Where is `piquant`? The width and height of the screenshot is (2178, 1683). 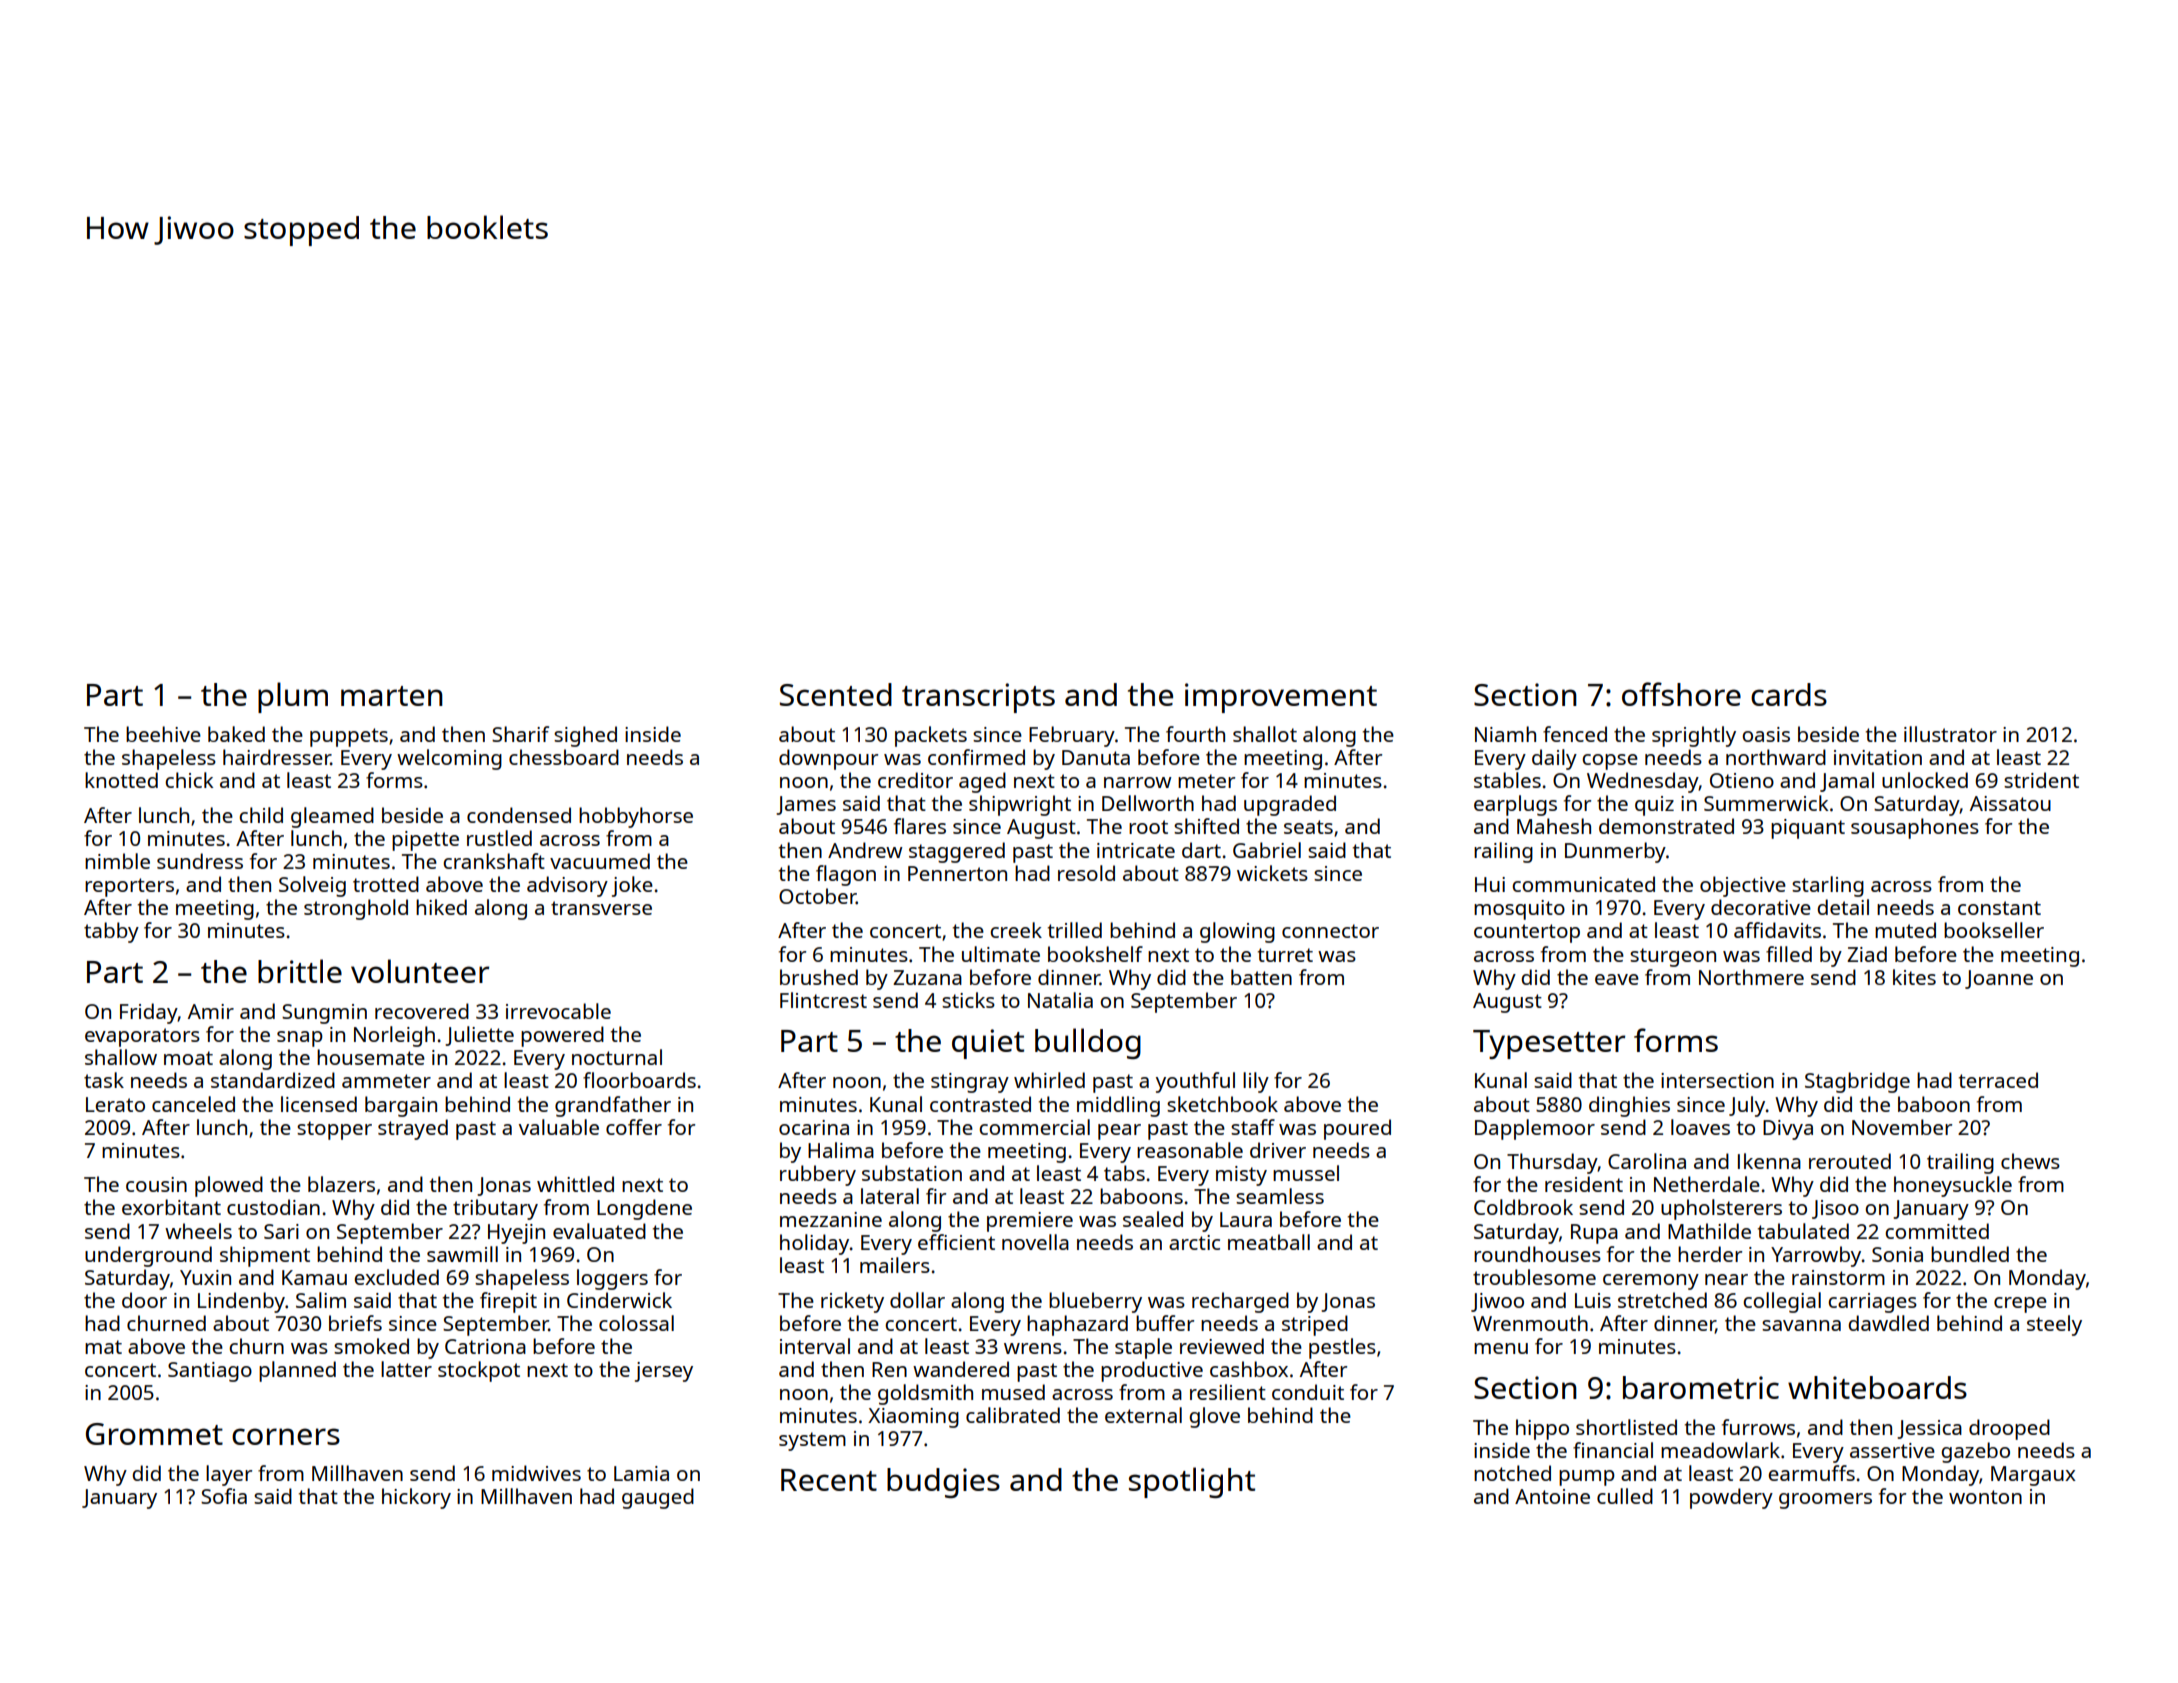
piquant is located at coordinates (1808, 829).
